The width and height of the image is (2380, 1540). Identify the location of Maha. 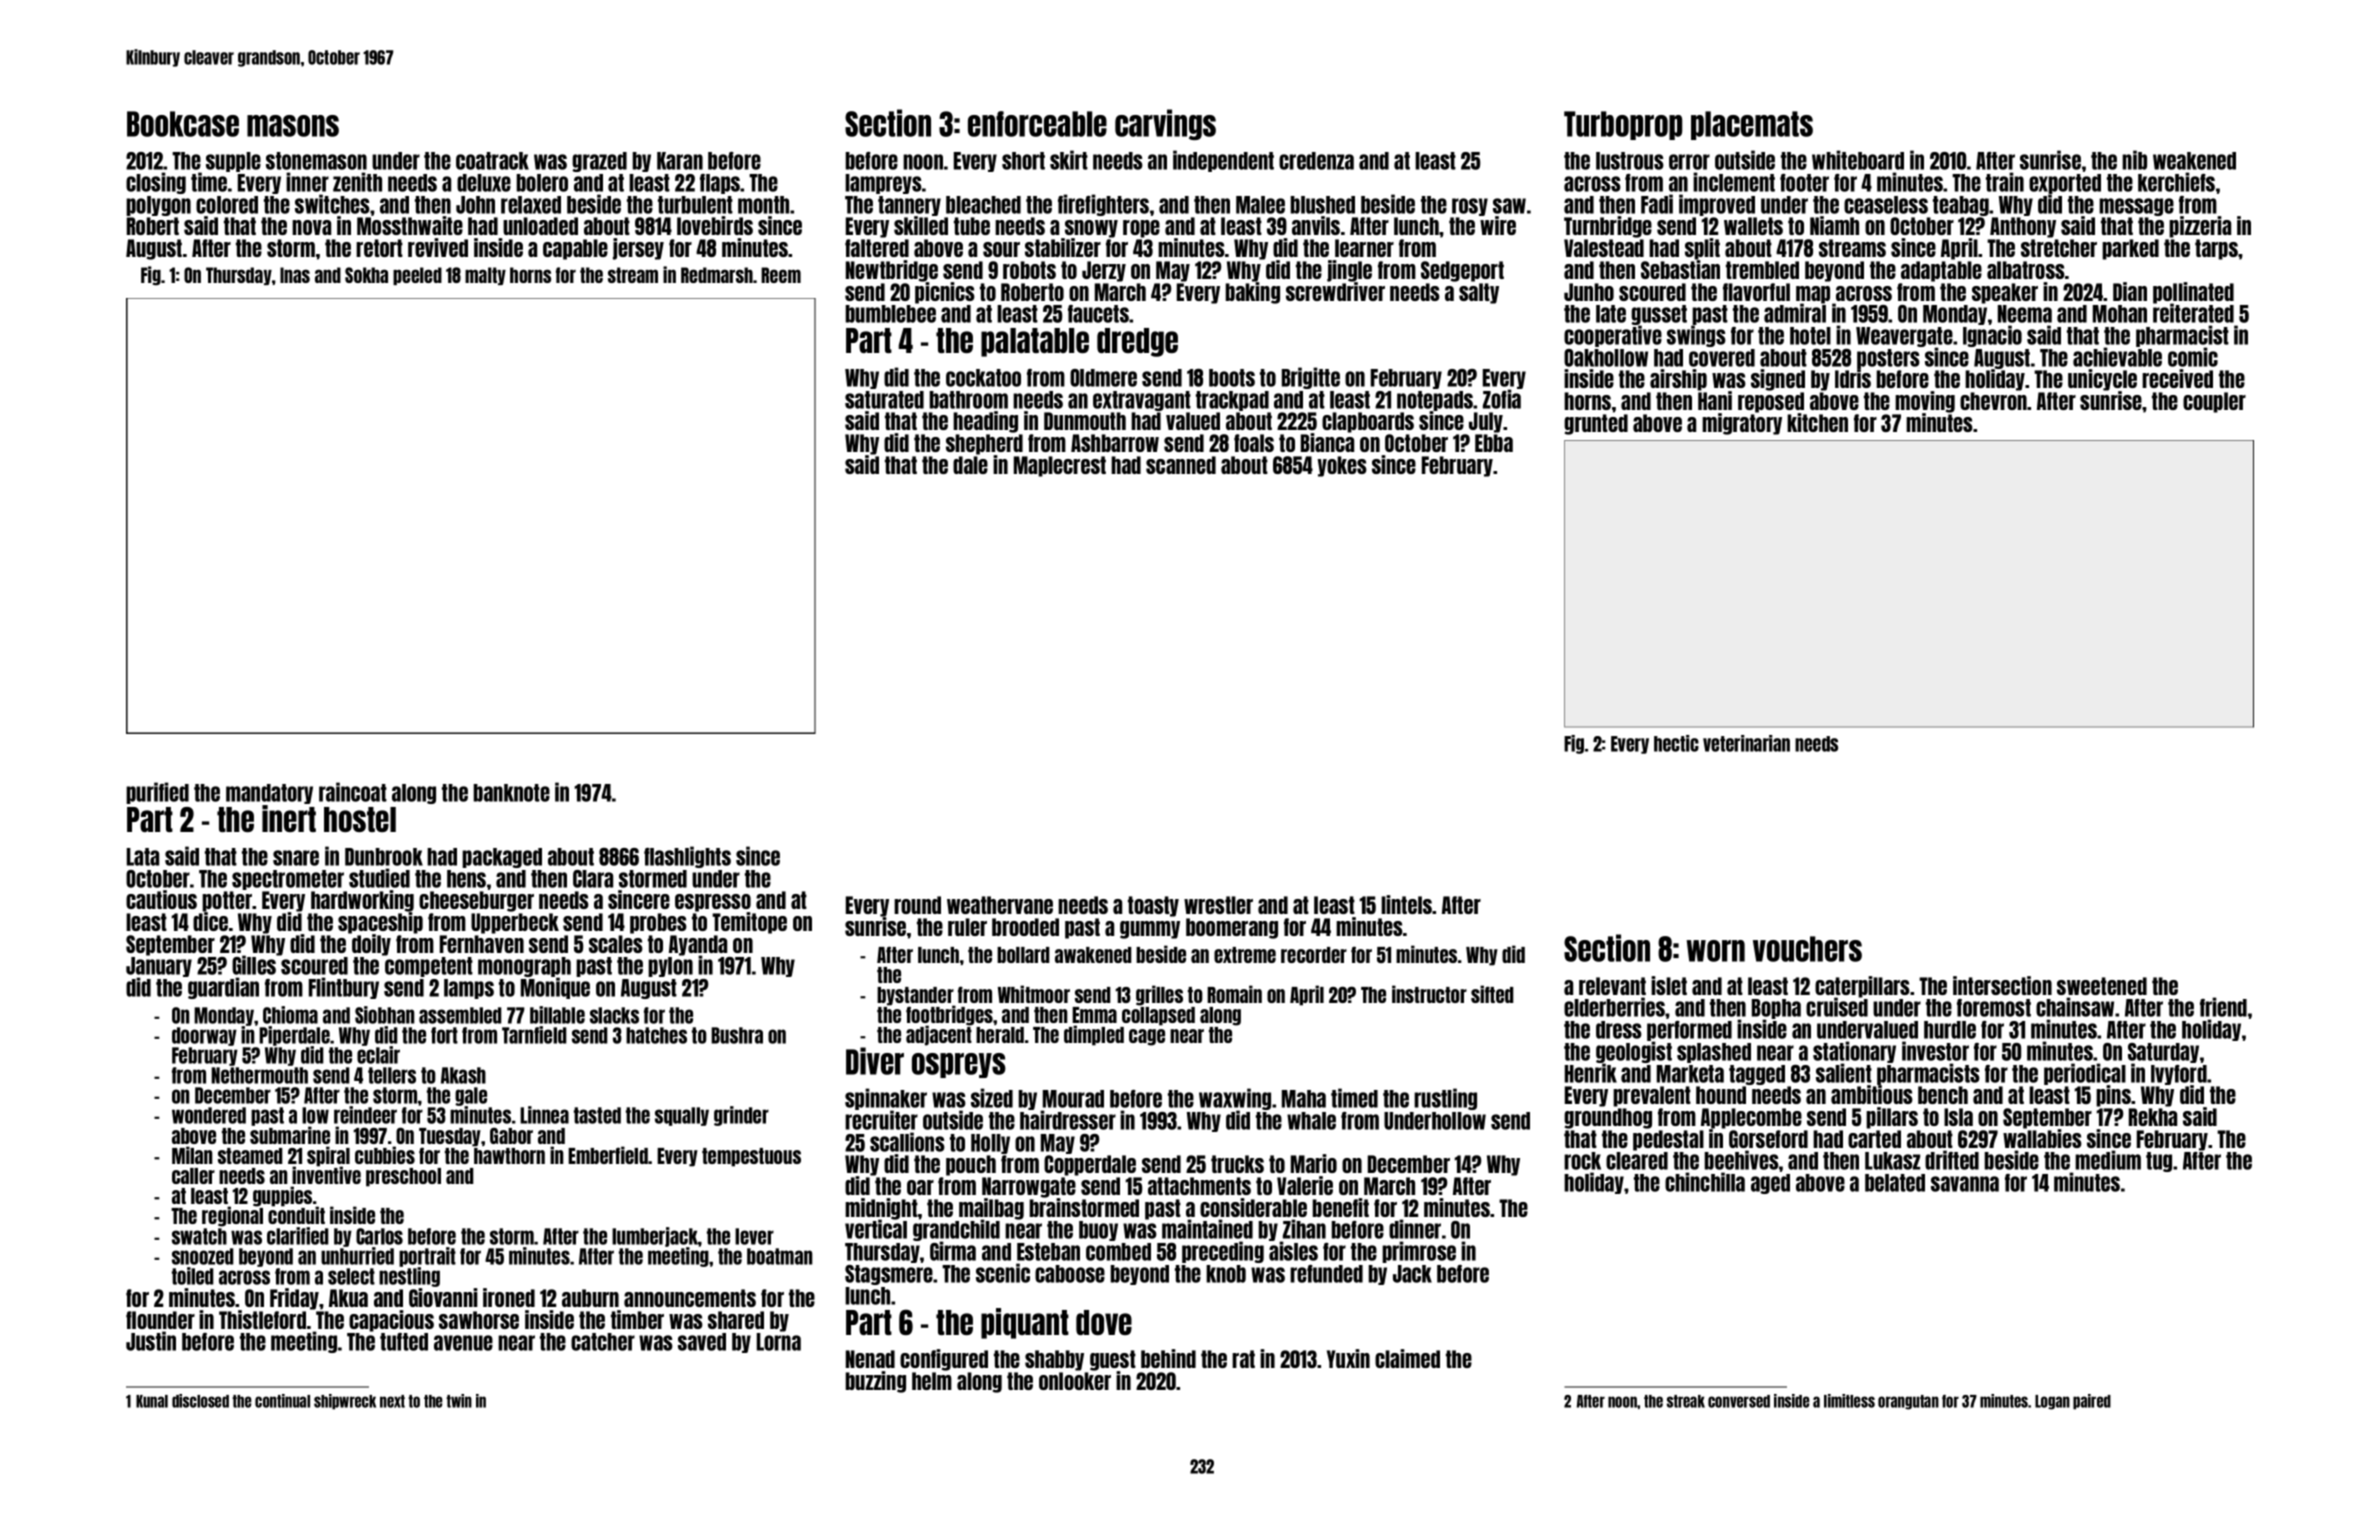
(1304, 1099).
